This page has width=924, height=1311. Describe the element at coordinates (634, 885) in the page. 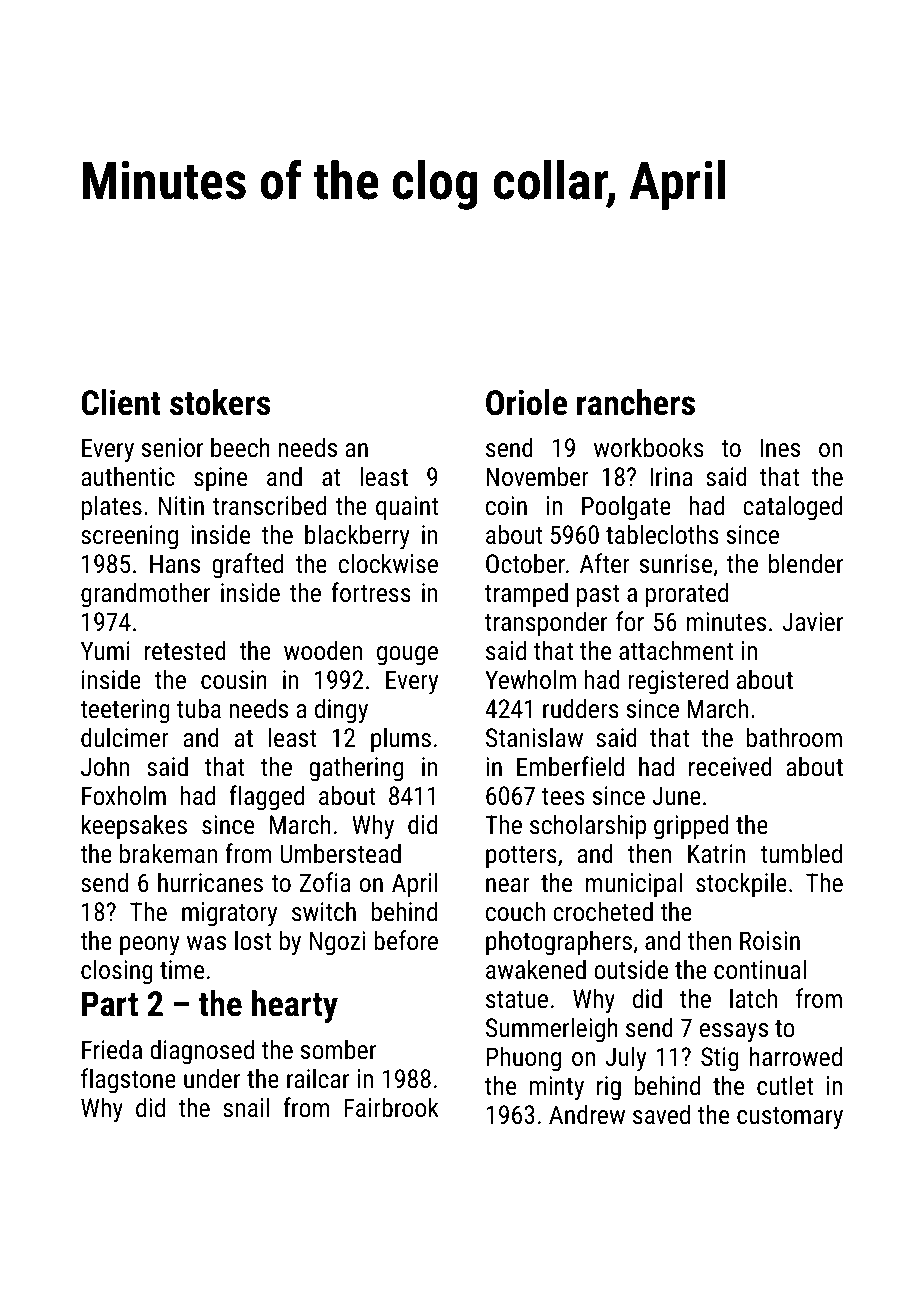

I see `municipal` at that location.
